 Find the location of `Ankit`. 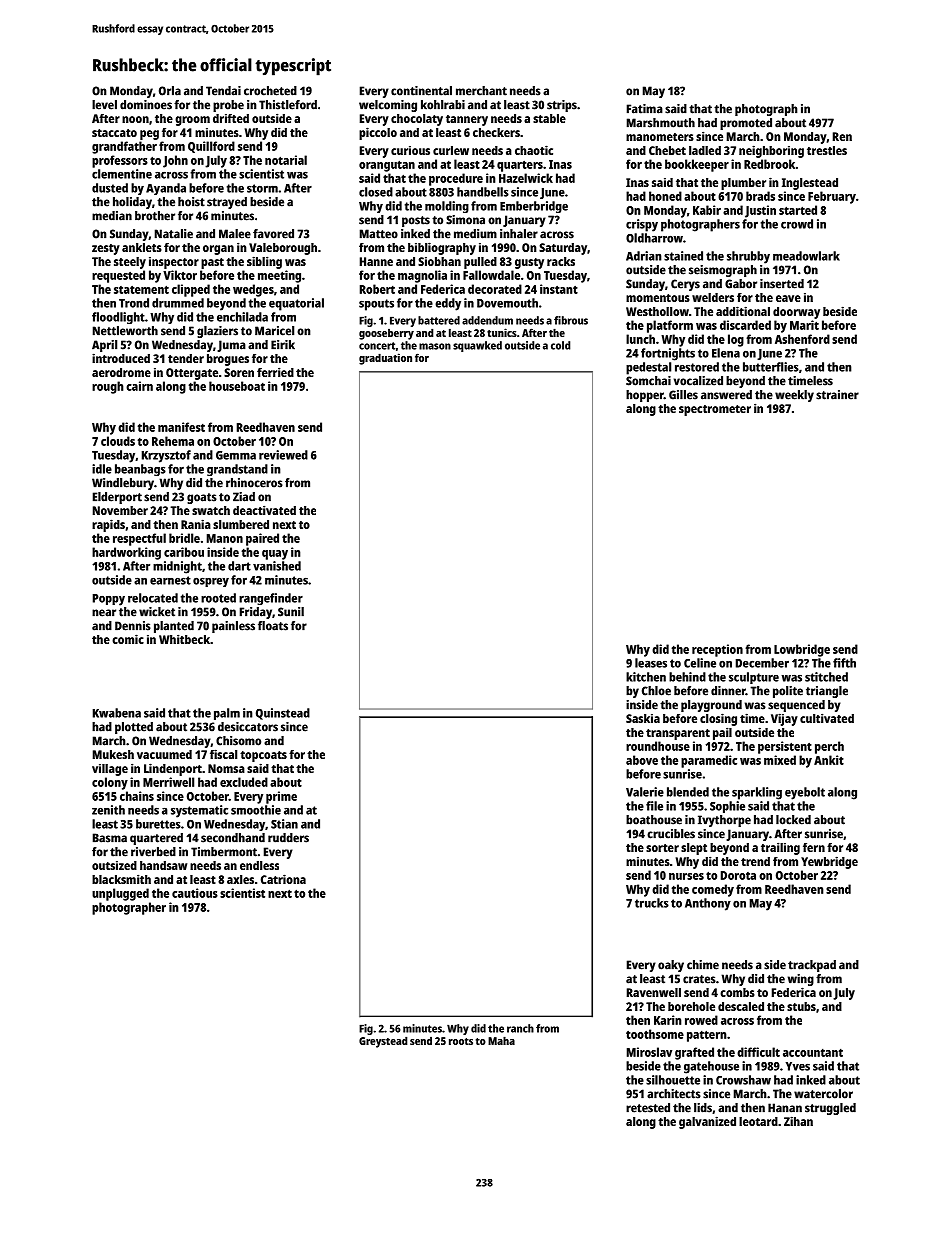

Ankit is located at coordinates (829, 760).
